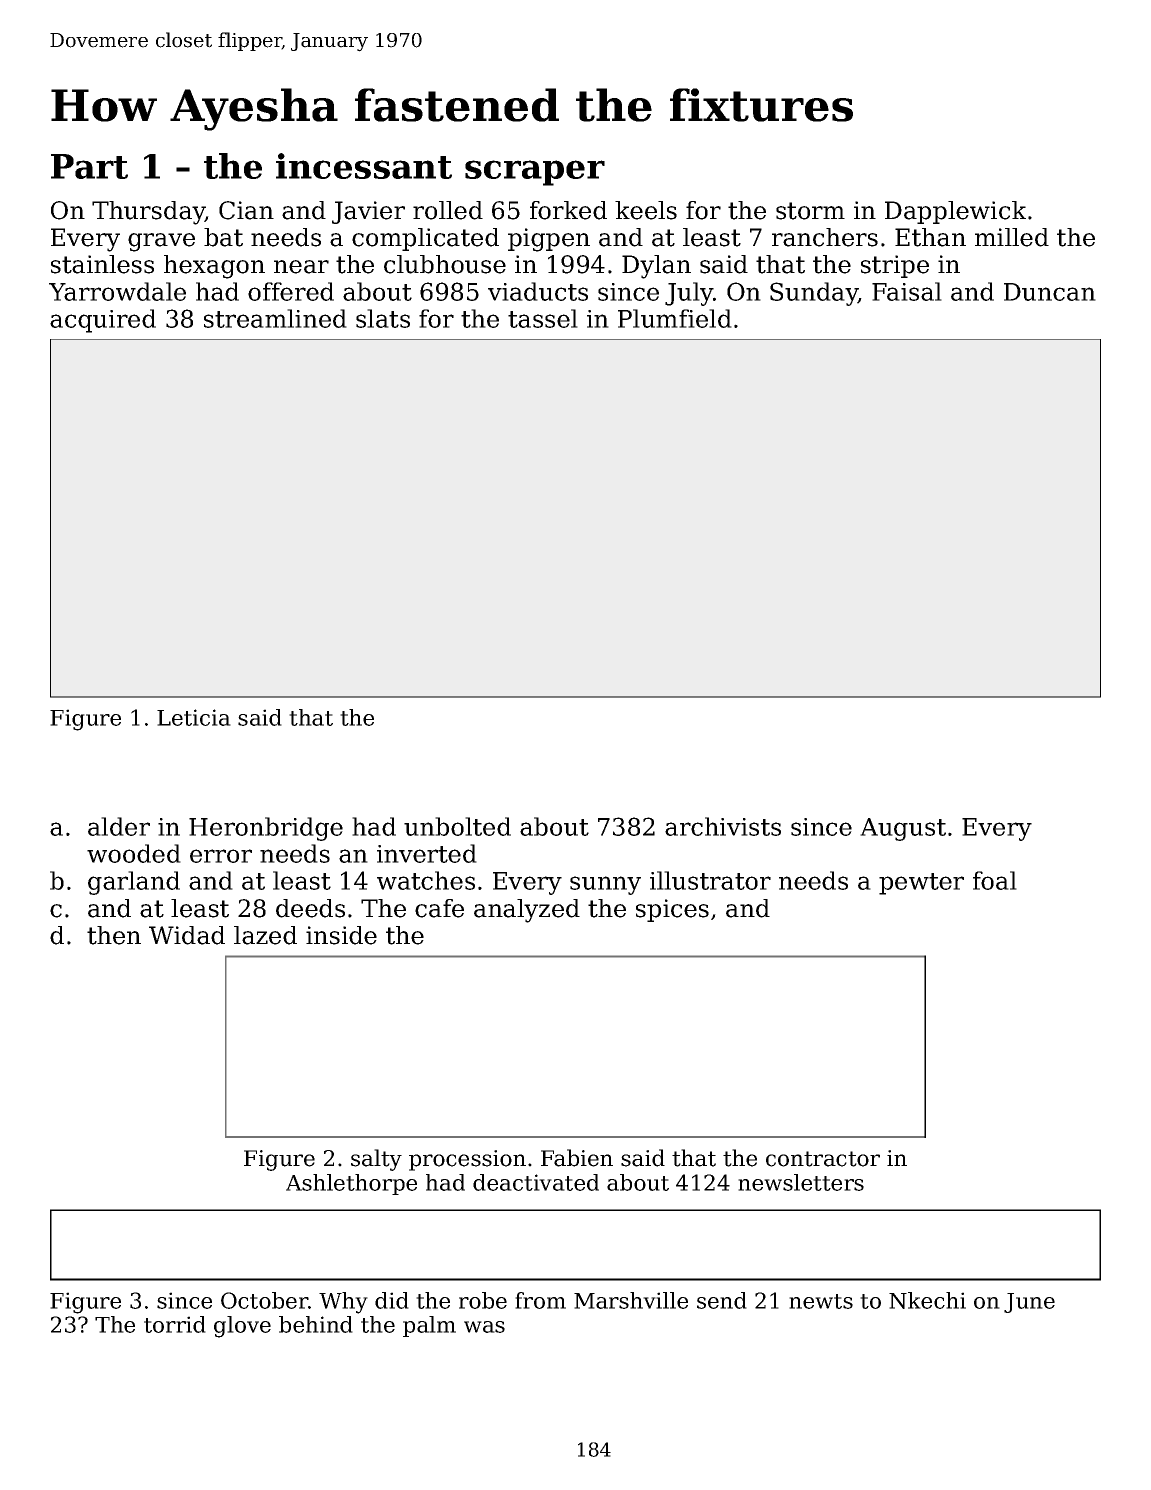 The image size is (1151, 1490). I want to click on archivists, so click(723, 826).
